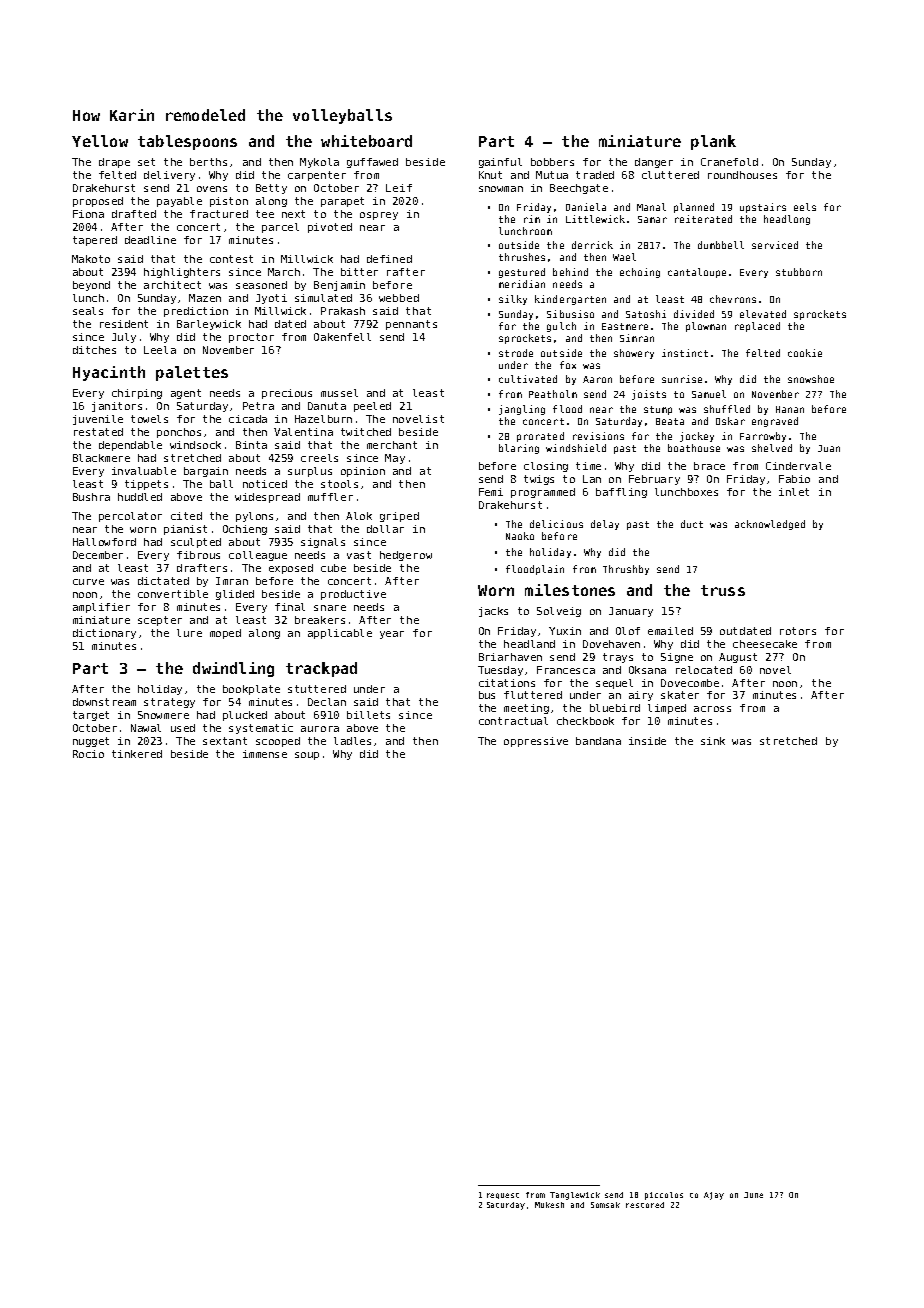  What do you see at coordinates (493, 612) in the page?
I see `jacks` at bounding box center [493, 612].
